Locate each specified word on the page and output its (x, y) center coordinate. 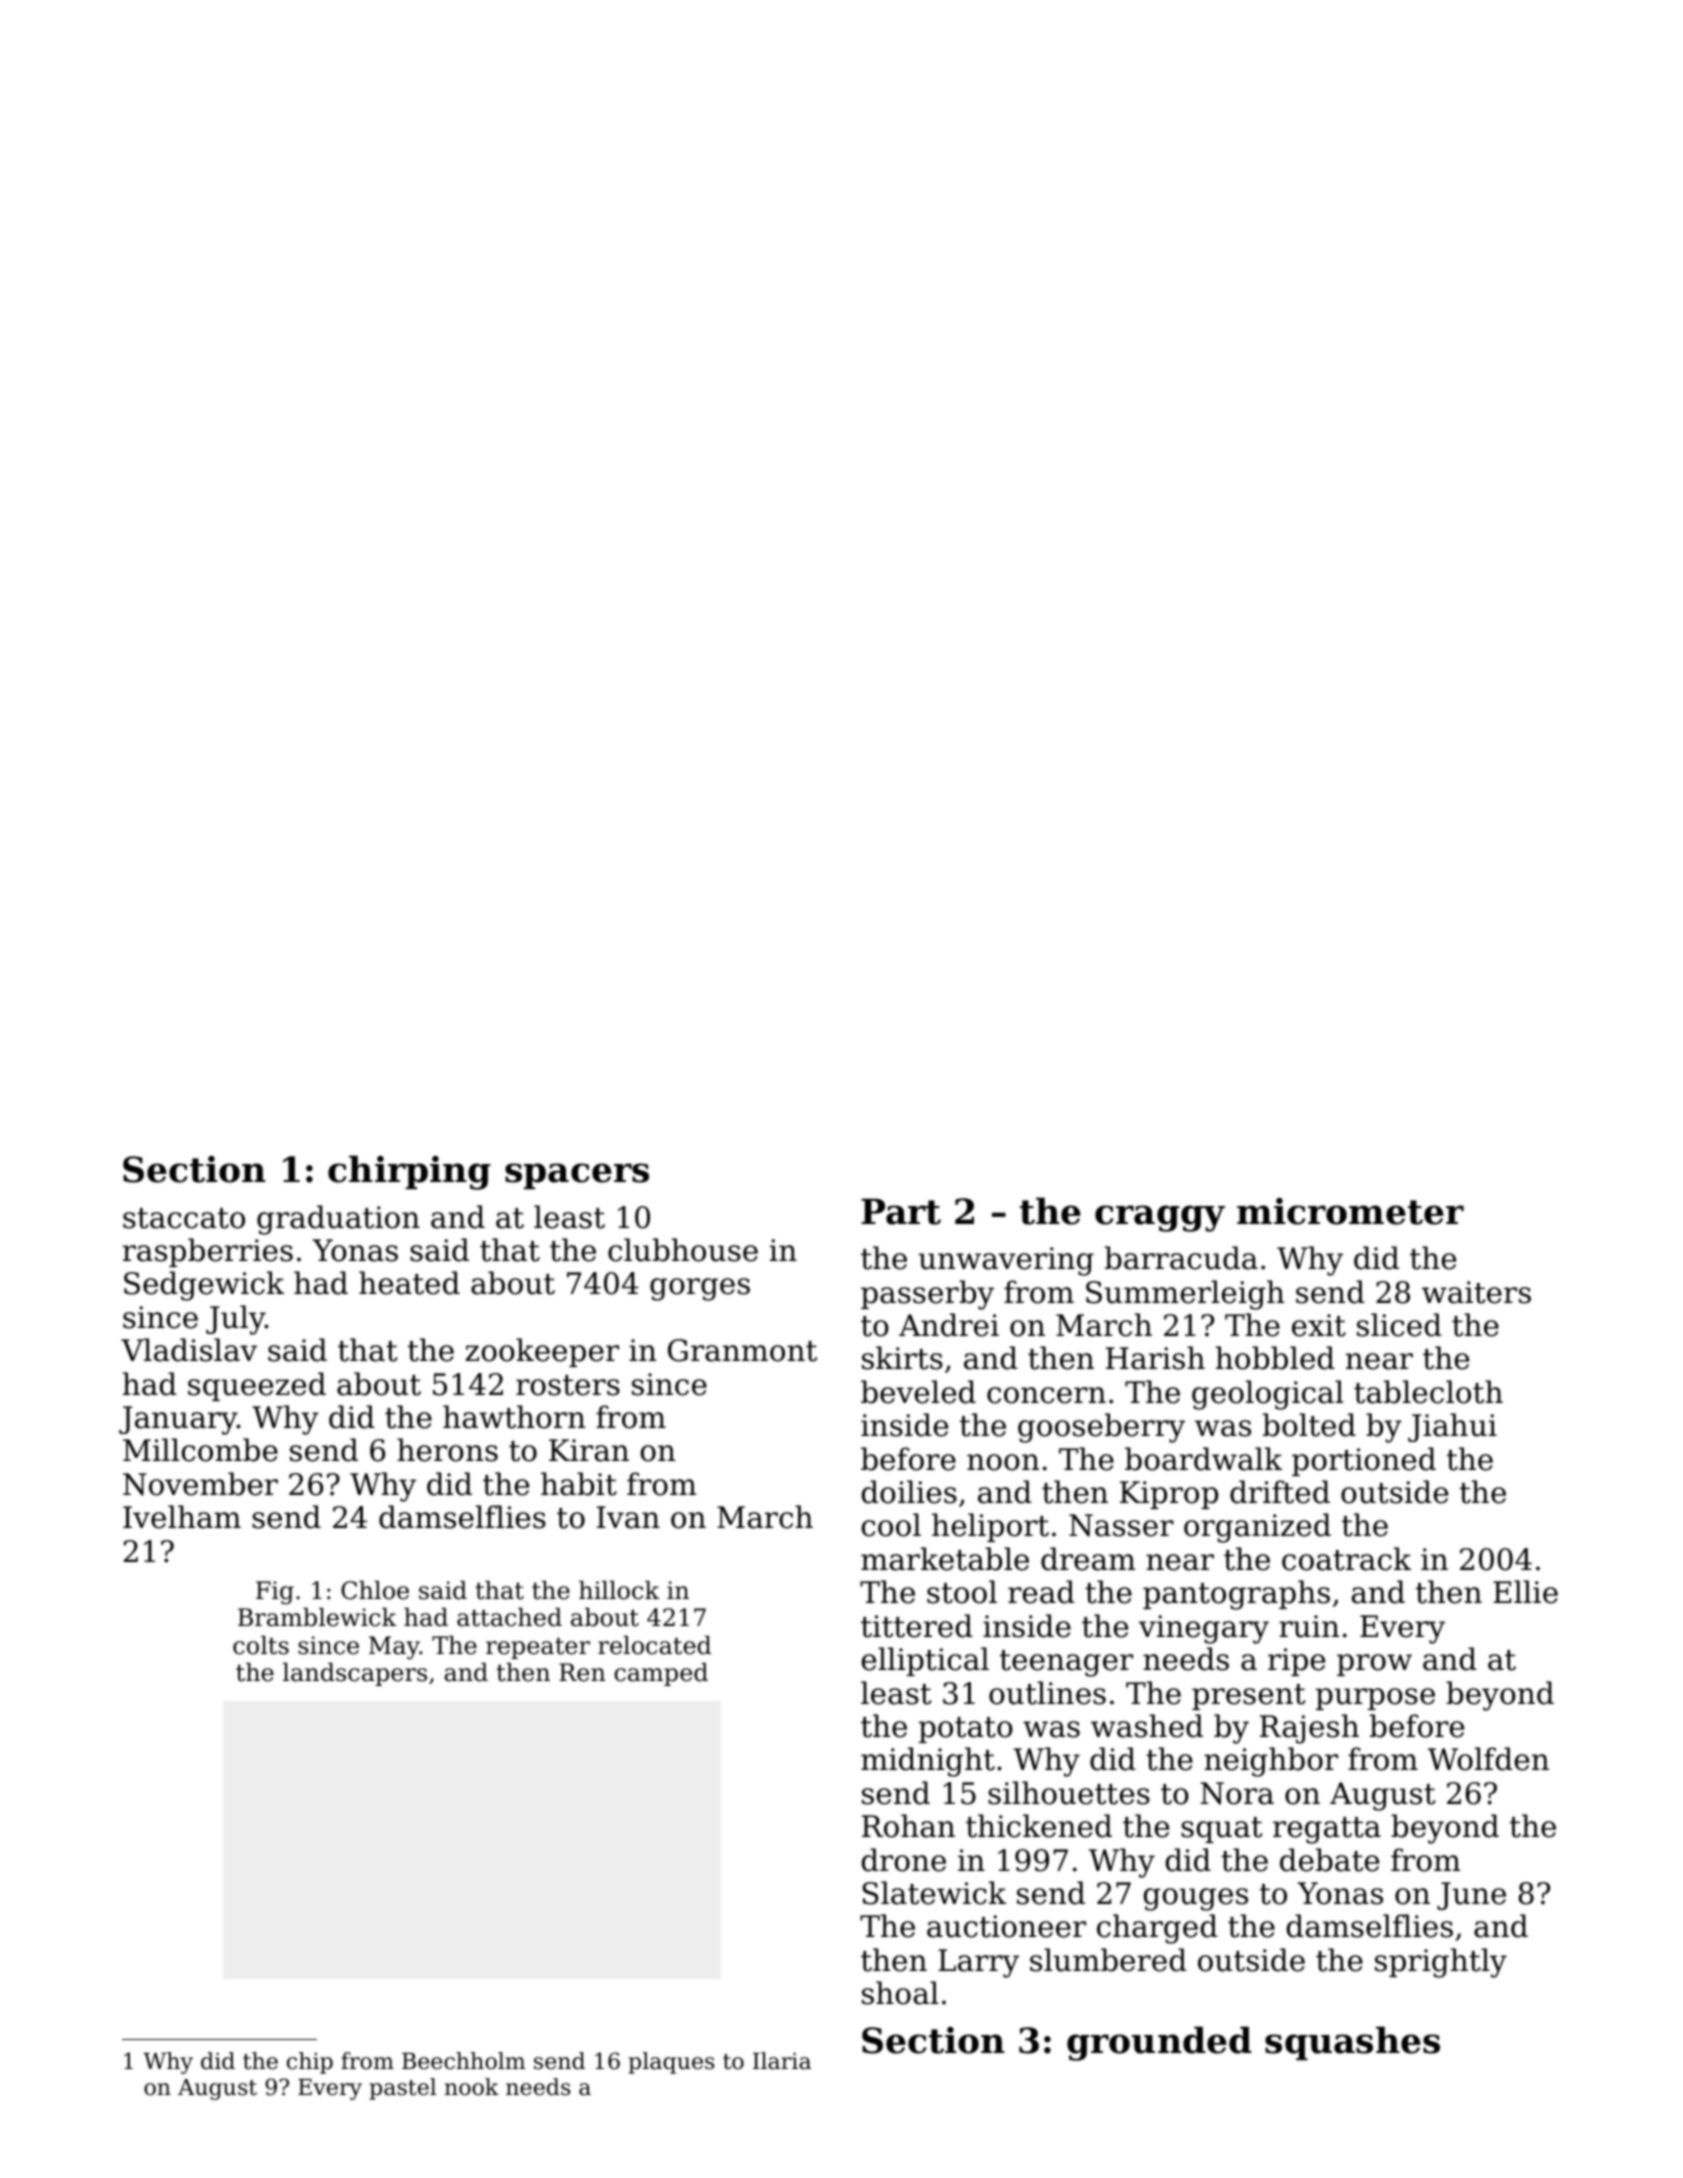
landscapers (355, 1674)
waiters (1476, 1292)
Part (901, 1212)
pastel (403, 2089)
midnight (928, 1762)
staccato (184, 1218)
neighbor (1271, 1762)
